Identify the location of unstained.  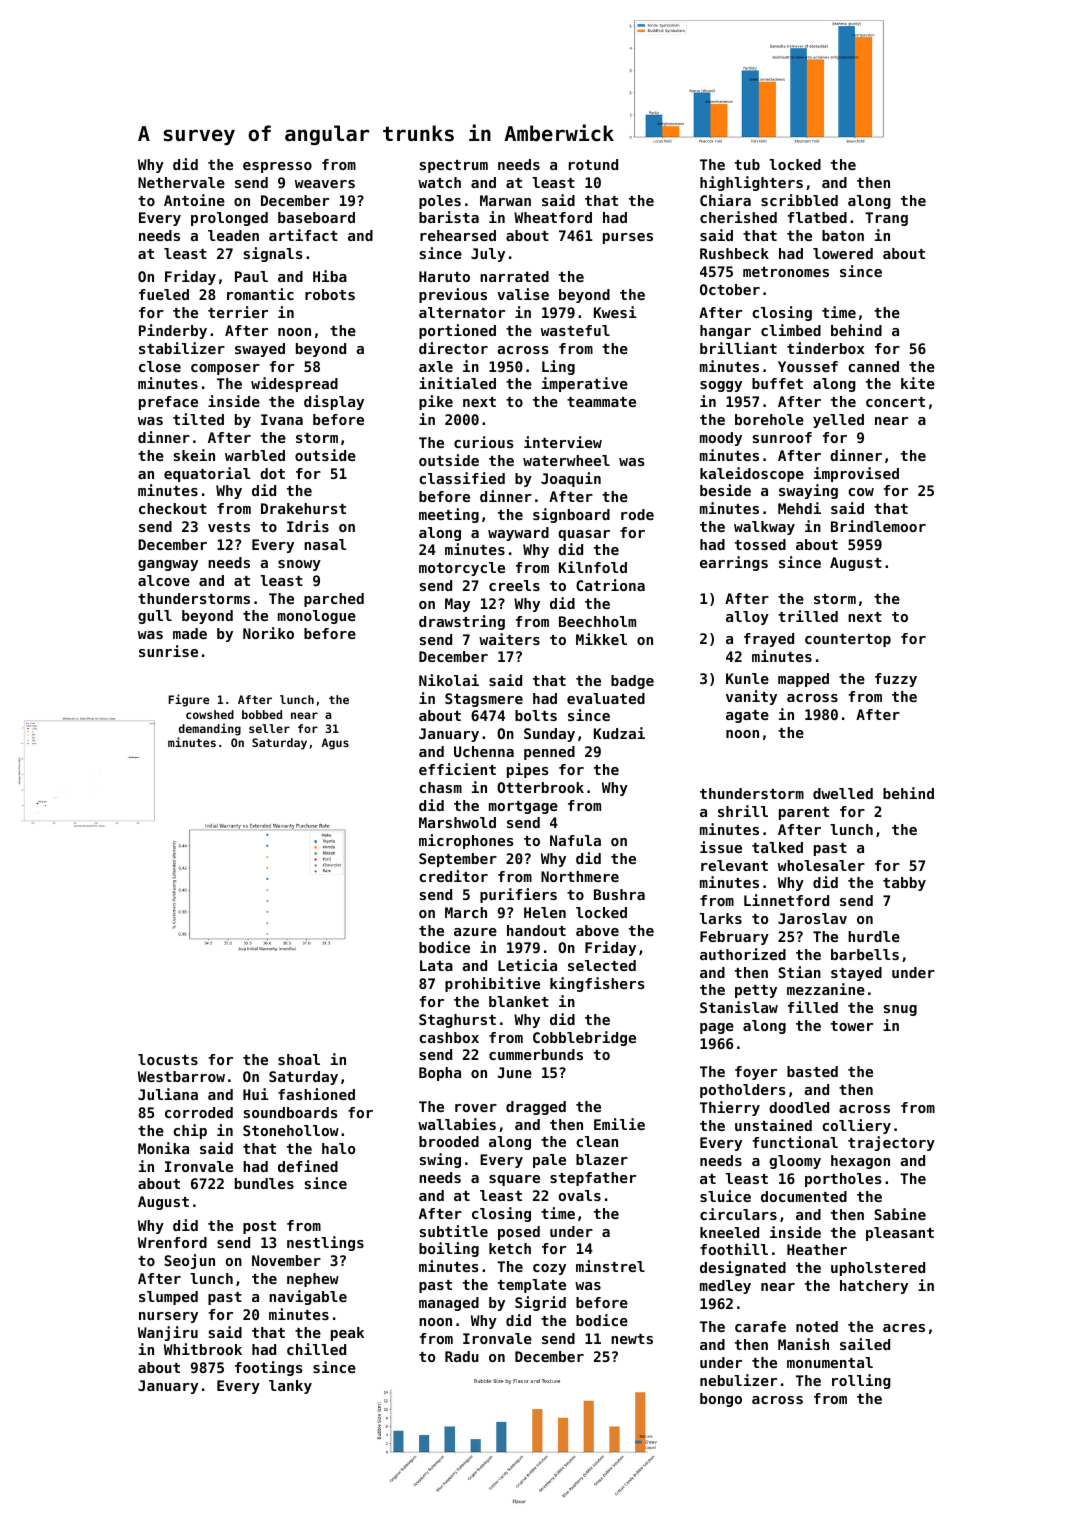
(773, 1125).
